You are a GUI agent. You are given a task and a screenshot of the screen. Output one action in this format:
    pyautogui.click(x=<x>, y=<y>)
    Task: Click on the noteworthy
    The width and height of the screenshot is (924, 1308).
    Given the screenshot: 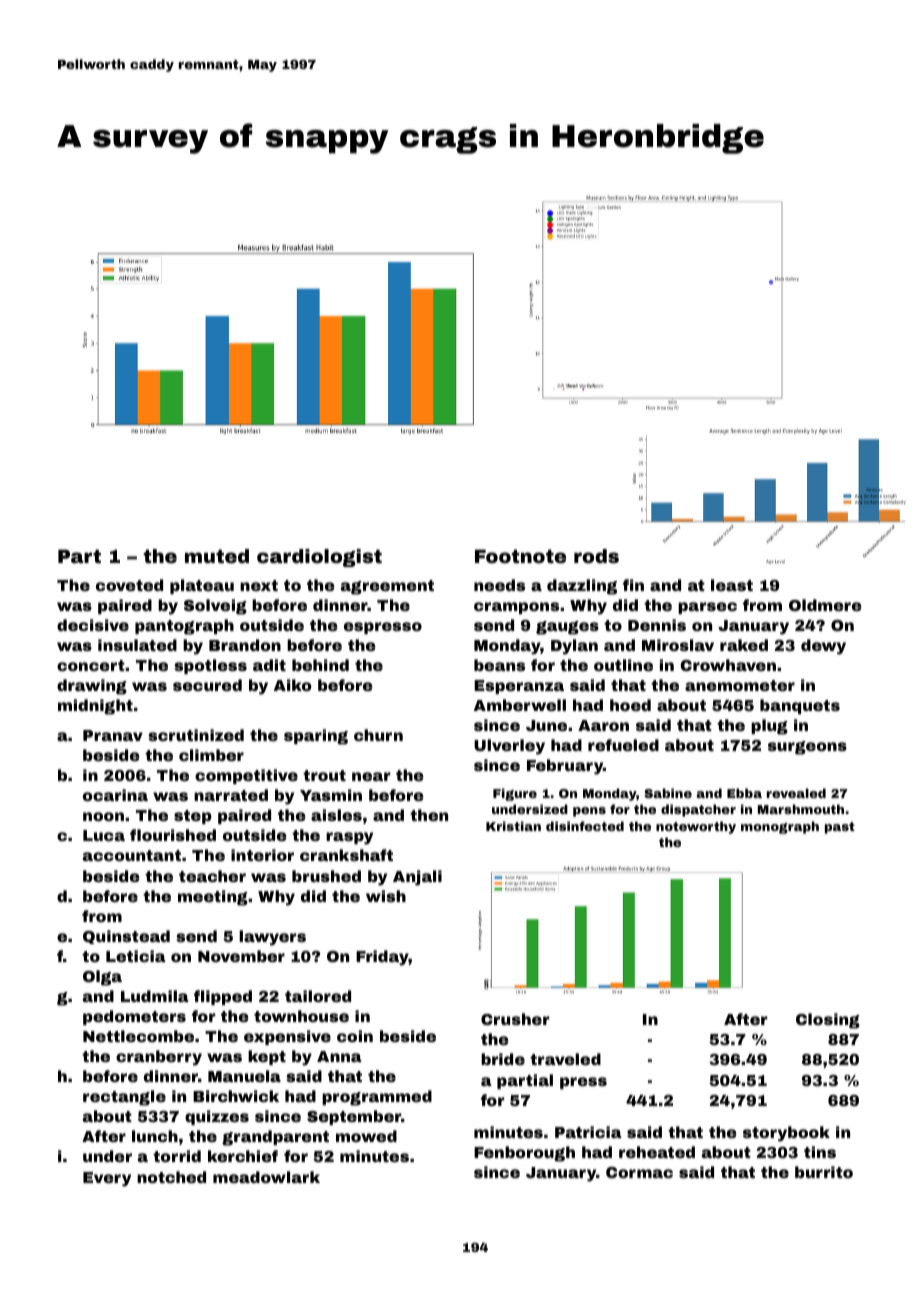 What is the action you would take?
    pyautogui.click(x=696, y=827)
